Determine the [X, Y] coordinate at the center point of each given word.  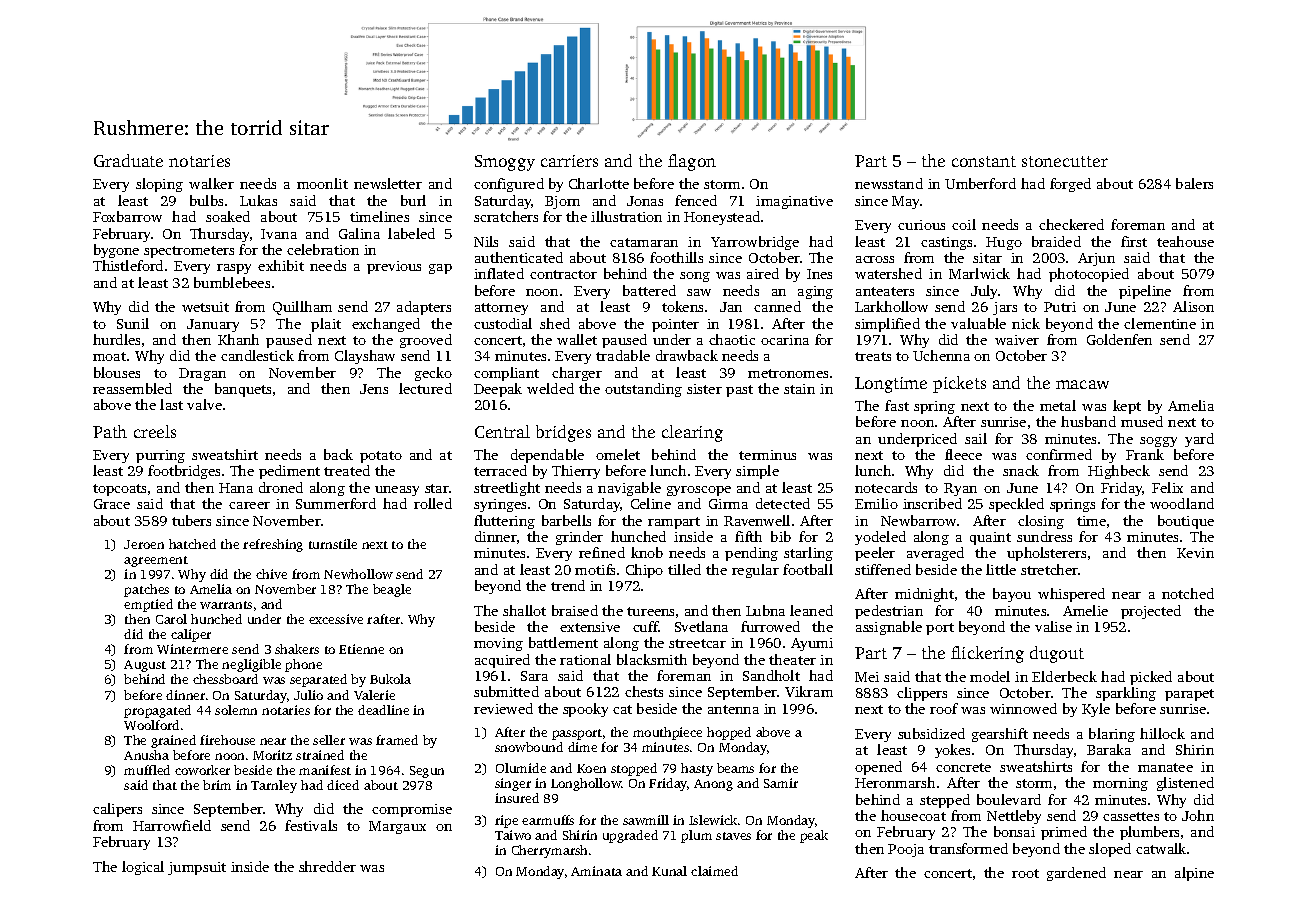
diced [343, 785]
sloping [159, 185]
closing [1041, 522]
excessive [336, 619]
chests [644, 691]
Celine [651, 503]
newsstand [889, 183]
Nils [486, 241]
